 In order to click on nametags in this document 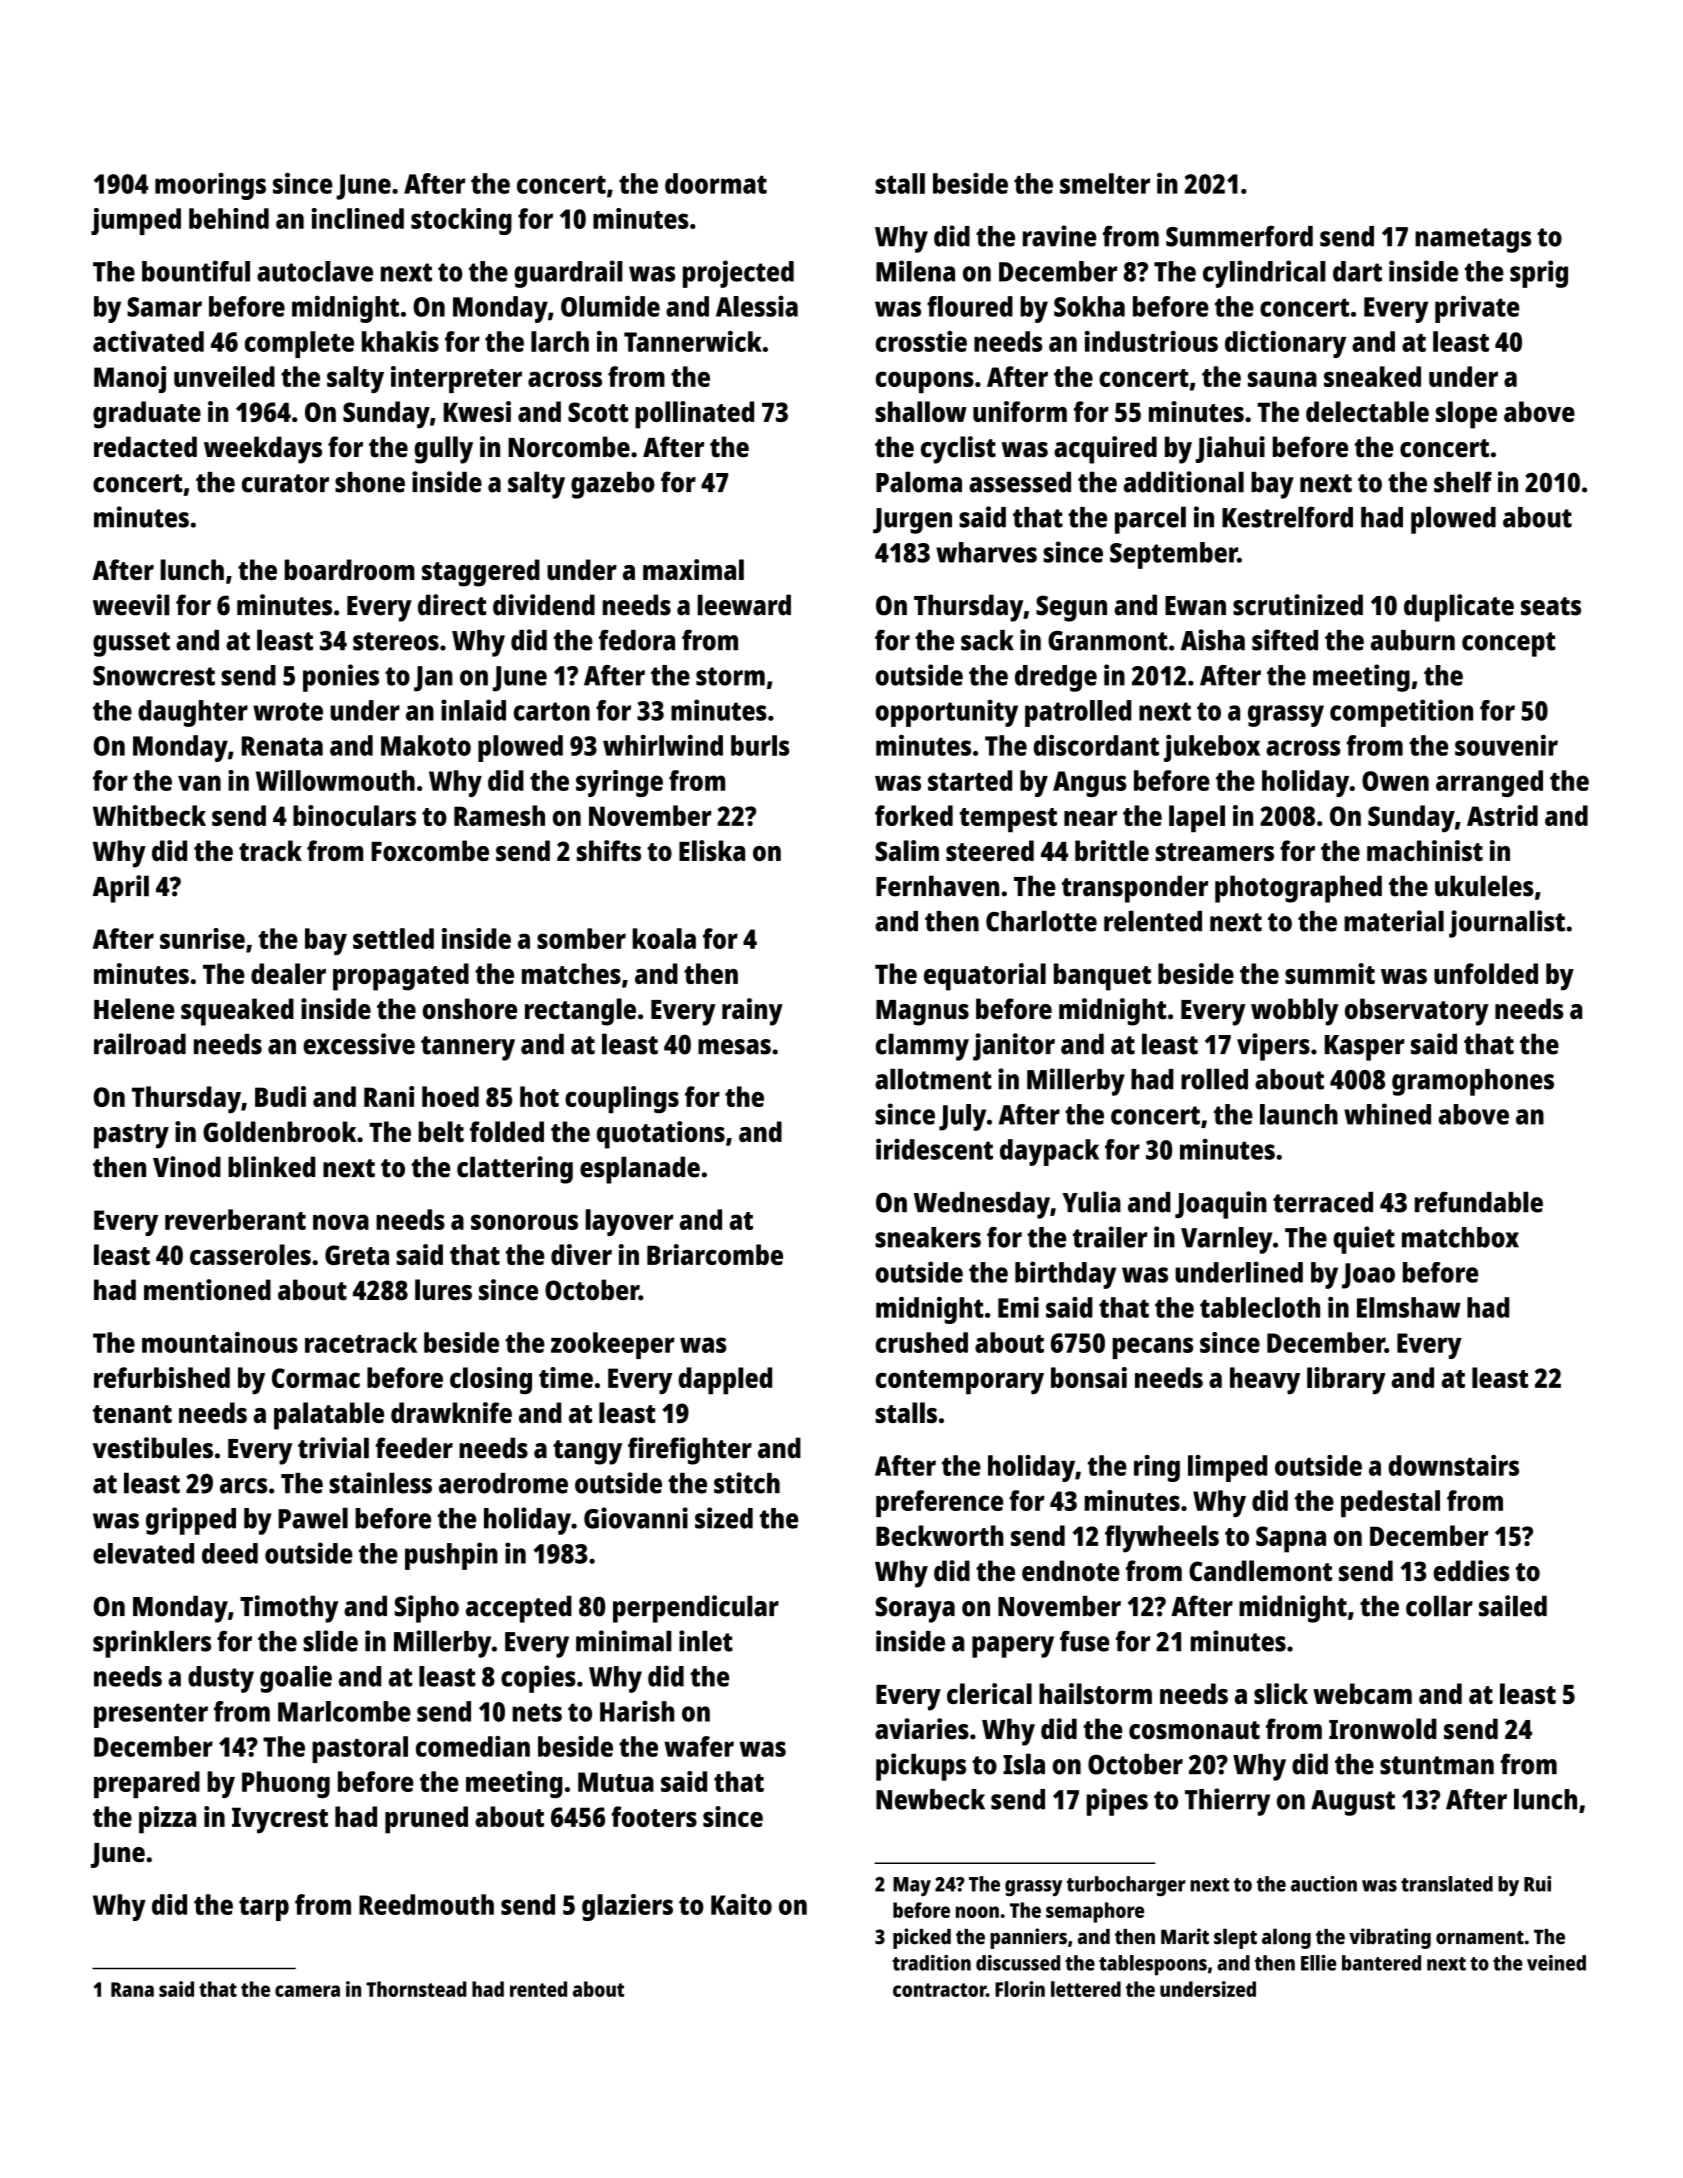, I will do `click(1473, 240)`.
